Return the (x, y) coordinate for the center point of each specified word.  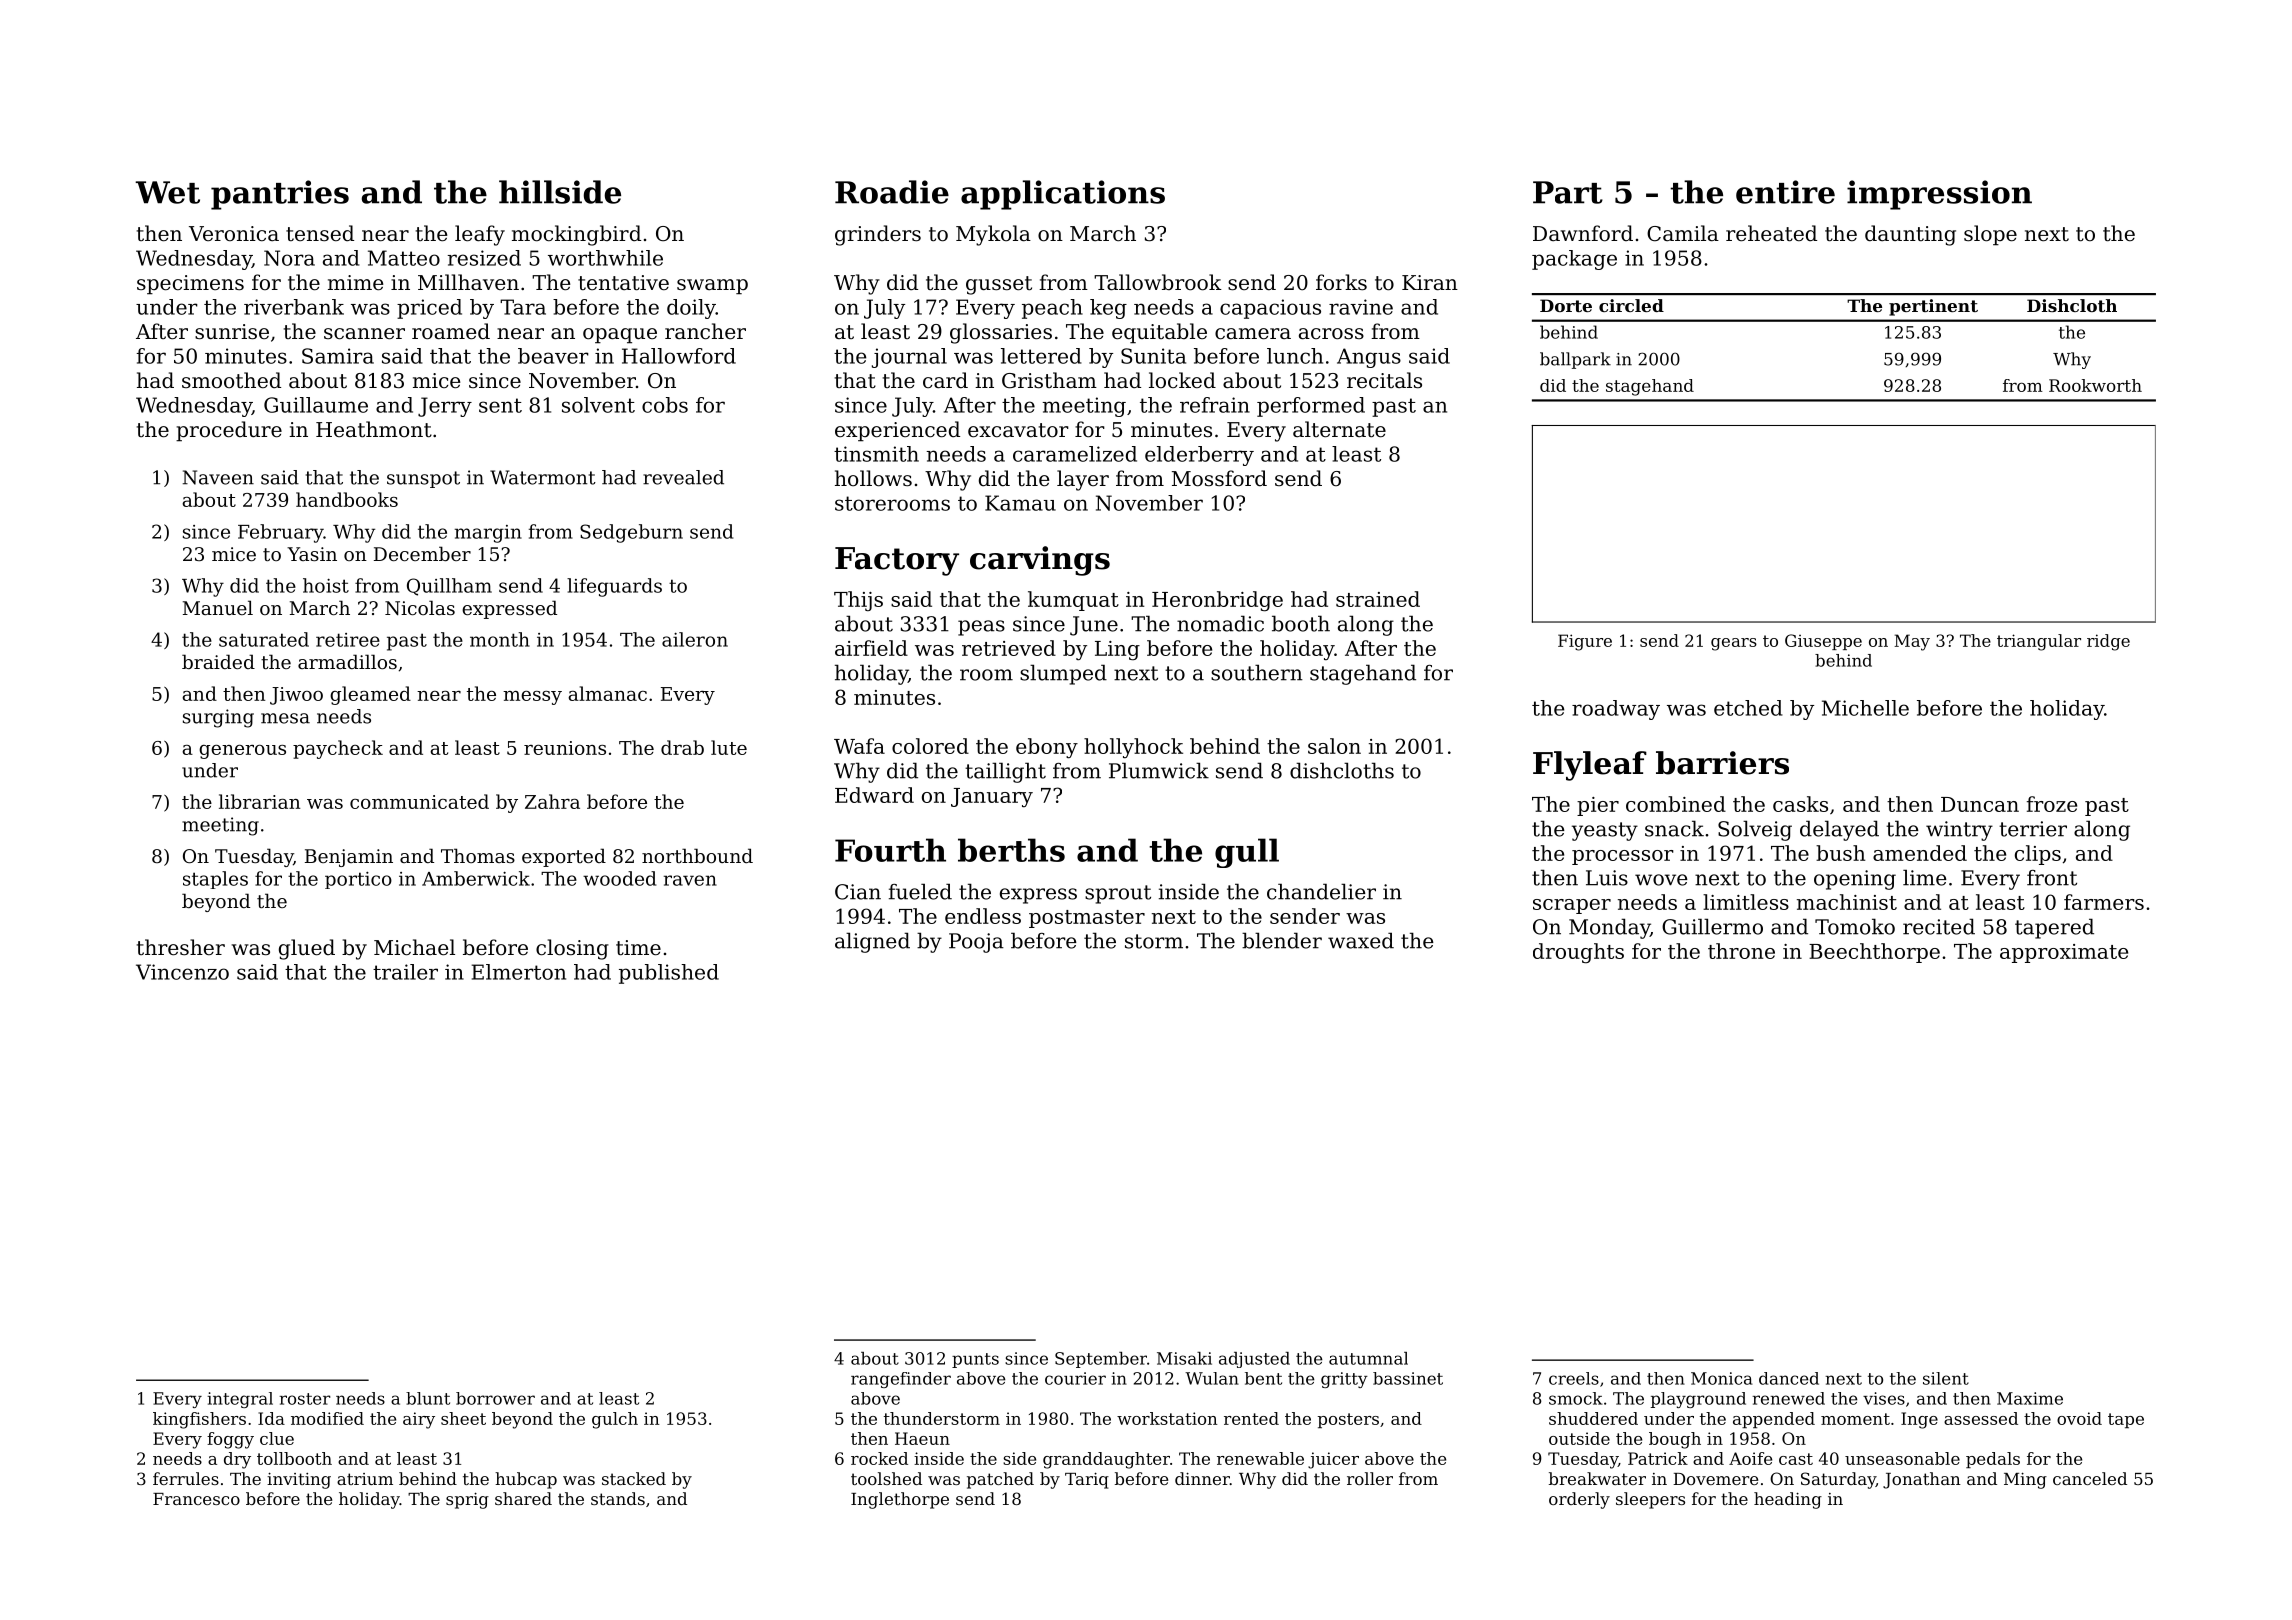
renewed (1788, 1398)
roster (305, 1399)
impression (1939, 195)
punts (975, 1360)
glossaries (1001, 333)
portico (358, 880)
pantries (280, 195)
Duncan (1980, 804)
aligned (872, 942)
